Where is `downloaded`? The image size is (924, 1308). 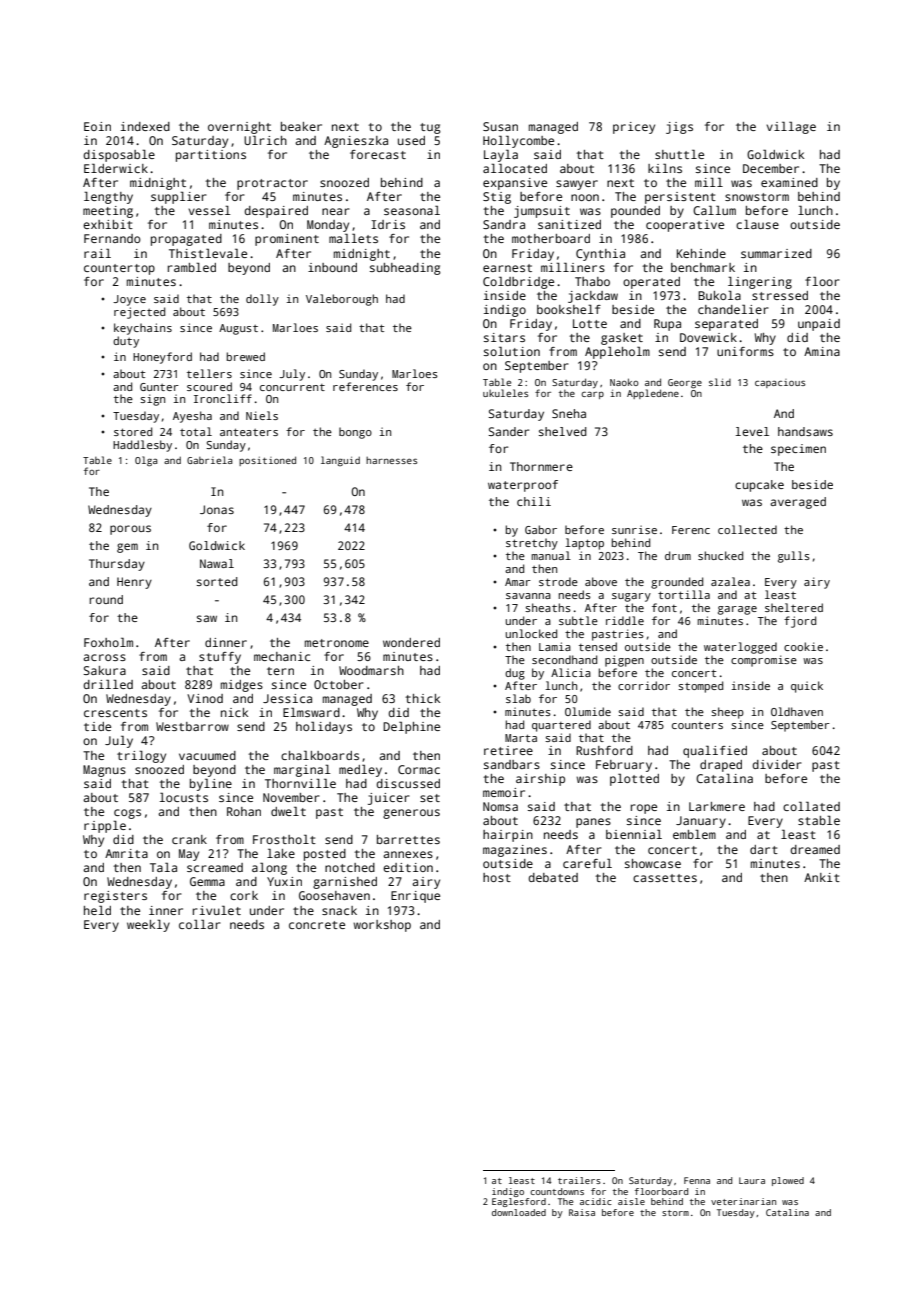 downloaded is located at coordinates (519, 1212).
